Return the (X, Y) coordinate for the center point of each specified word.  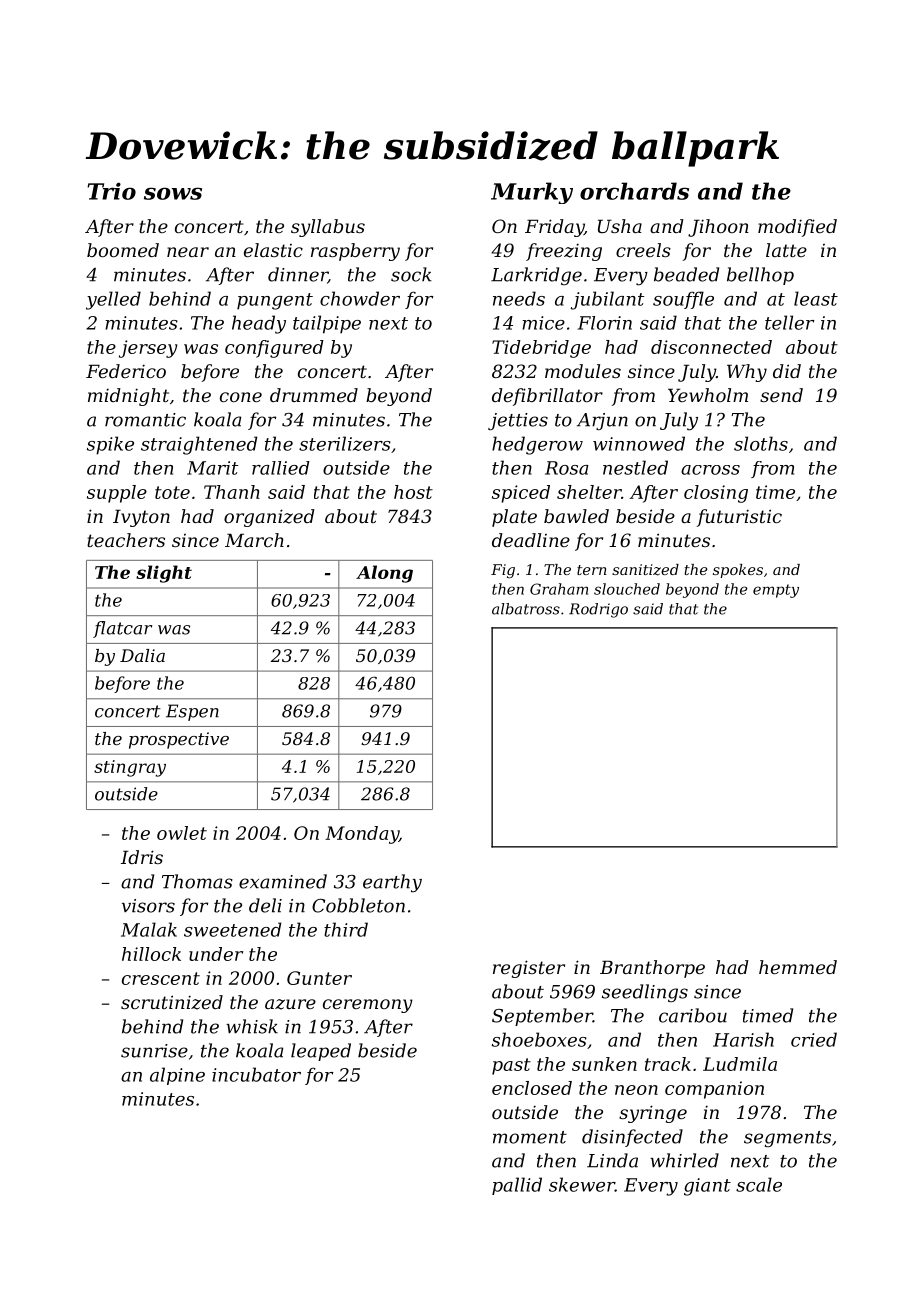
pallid (517, 1186)
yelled (113, 300)
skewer (582, 1184)
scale (759, 1184)
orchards (634, 191)
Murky (532, 193)
